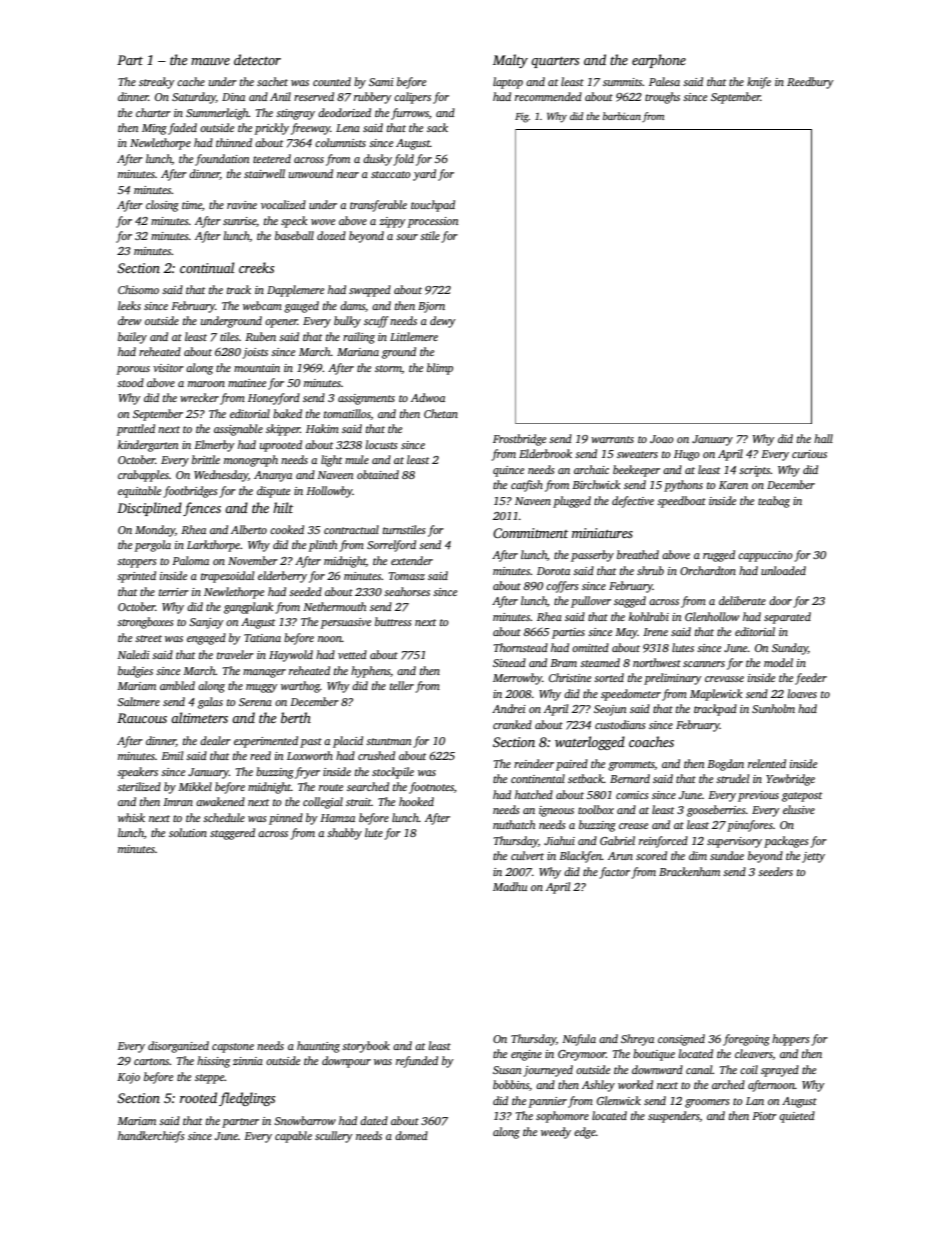 This image has height=1233, width=952. Describe the element at coordinates (519, 440) in the image. I see `Frostbridge` at that location.
